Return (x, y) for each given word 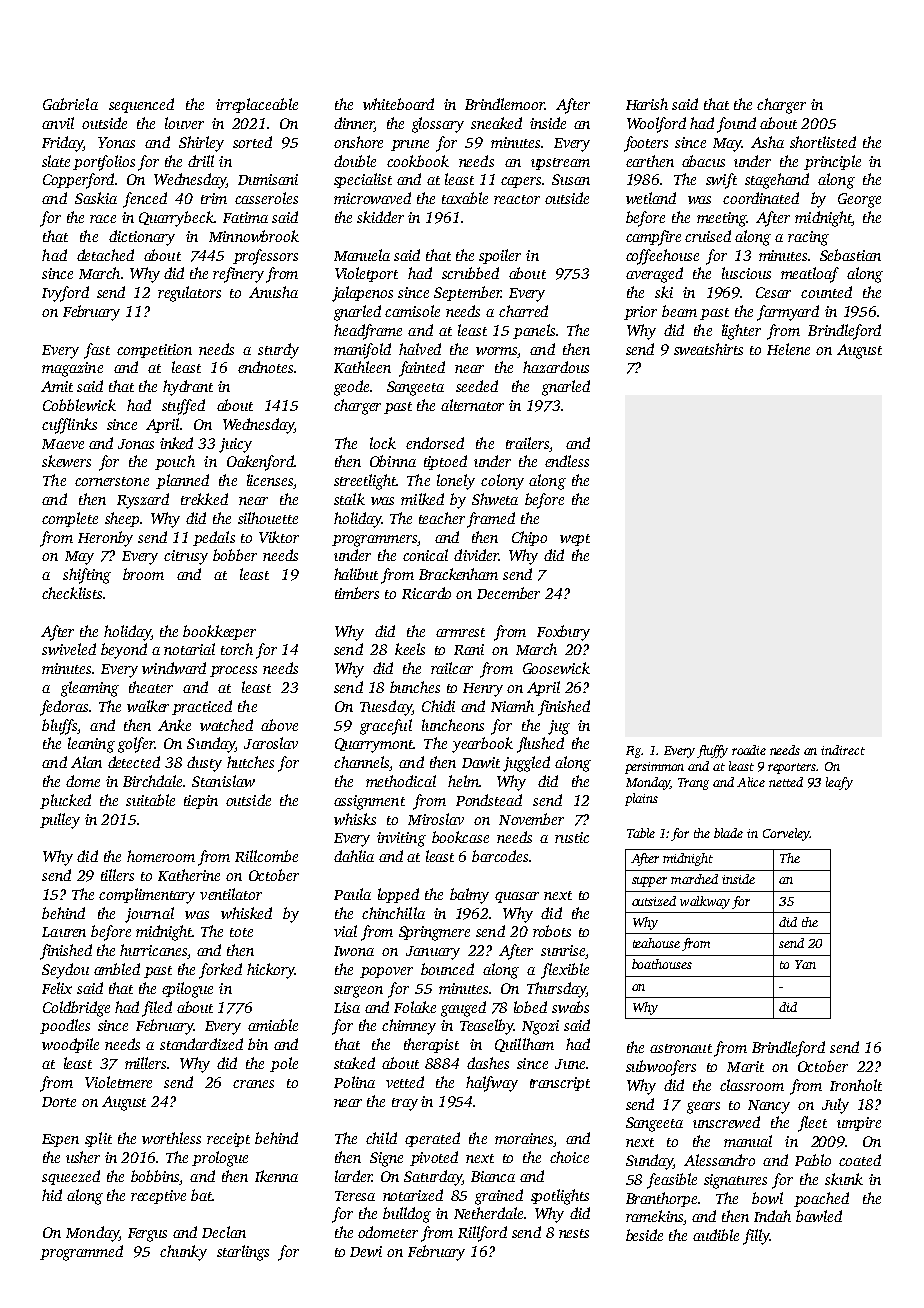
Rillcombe (266, 856)
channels (361, 762)
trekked (204, 499)
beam (679, 311)
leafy (839, 783)
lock (383, 443)
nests (574, 1233)
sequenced (141, 105)
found (736, 125)
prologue (220, 1159)
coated (860, 1160)
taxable (465, 198)
